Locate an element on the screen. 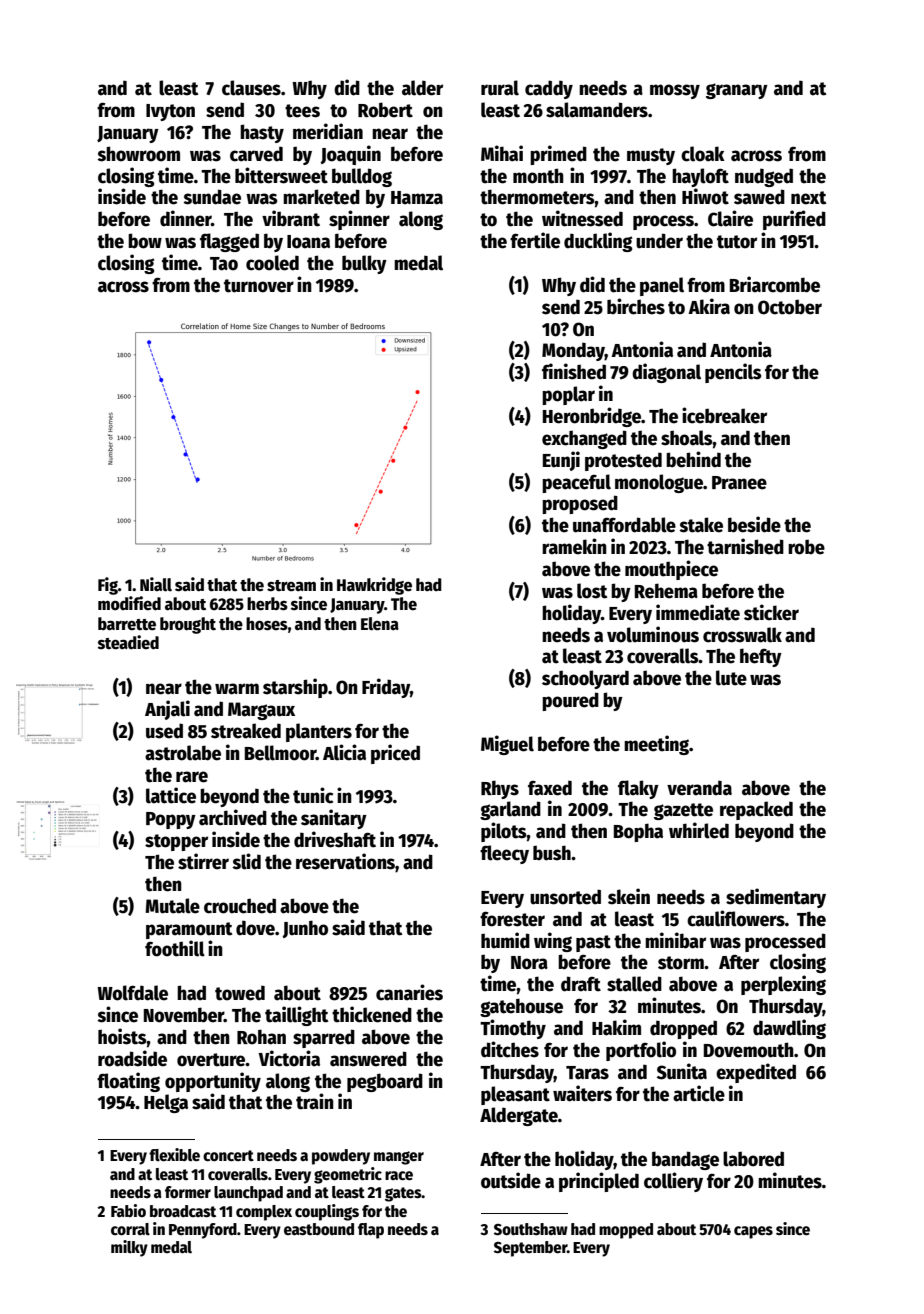 This screenshot has height=1314, width=924. Niall is located at coordinates (156, 584).
